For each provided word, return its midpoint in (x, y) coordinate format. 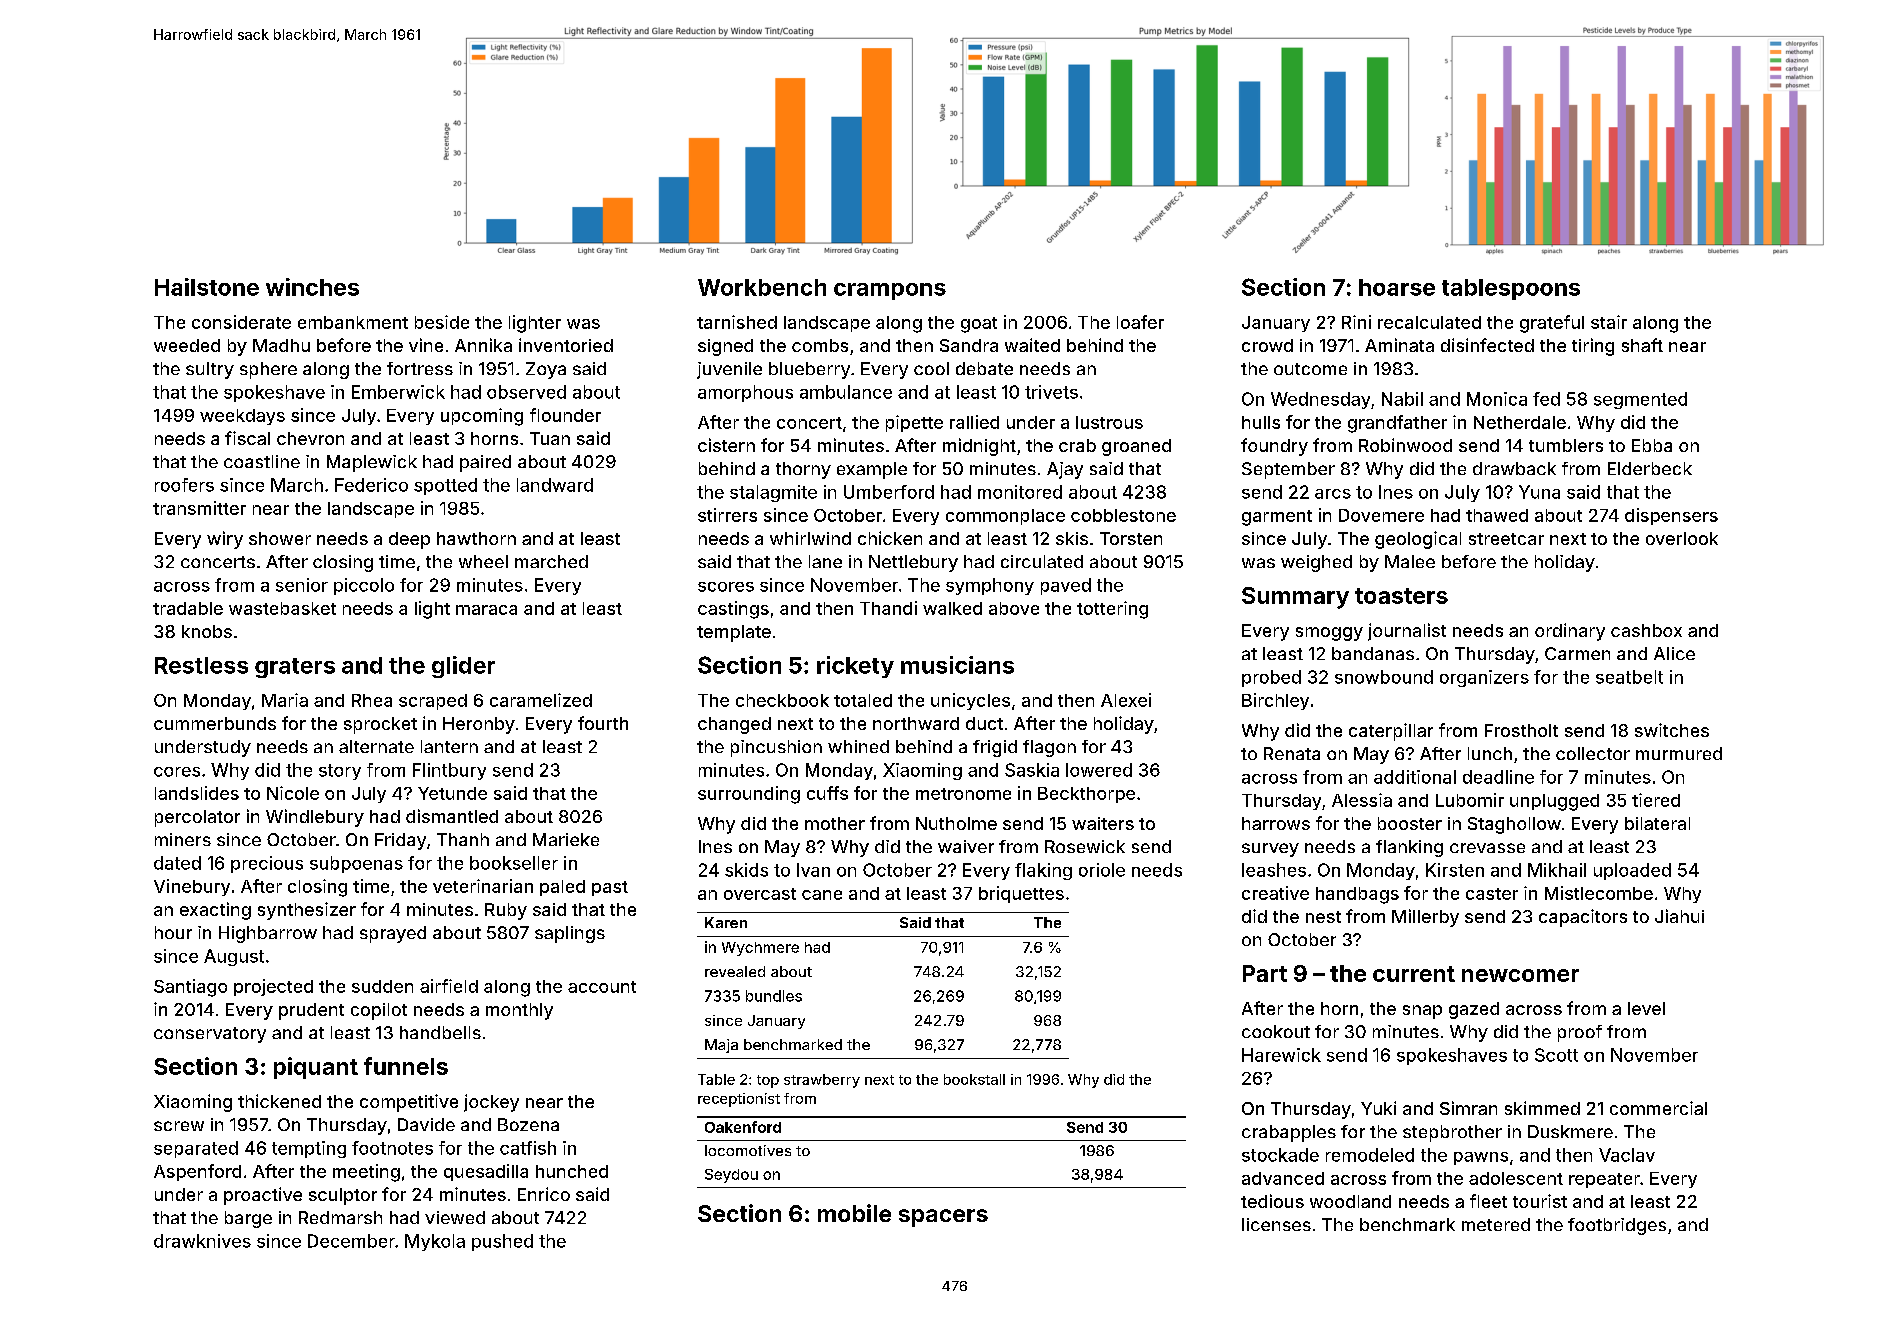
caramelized (541, 700)
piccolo (364, 586)
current (1414, 974)
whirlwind (810, 538)
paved (1066, 586)
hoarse (1397, 287)
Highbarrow (268, 934)
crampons (890, 291)
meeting (366, 1173)
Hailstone (207, 287)
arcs (1333, 494)
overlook (1682, 538)
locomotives (748, 1150)
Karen (726, 922)
